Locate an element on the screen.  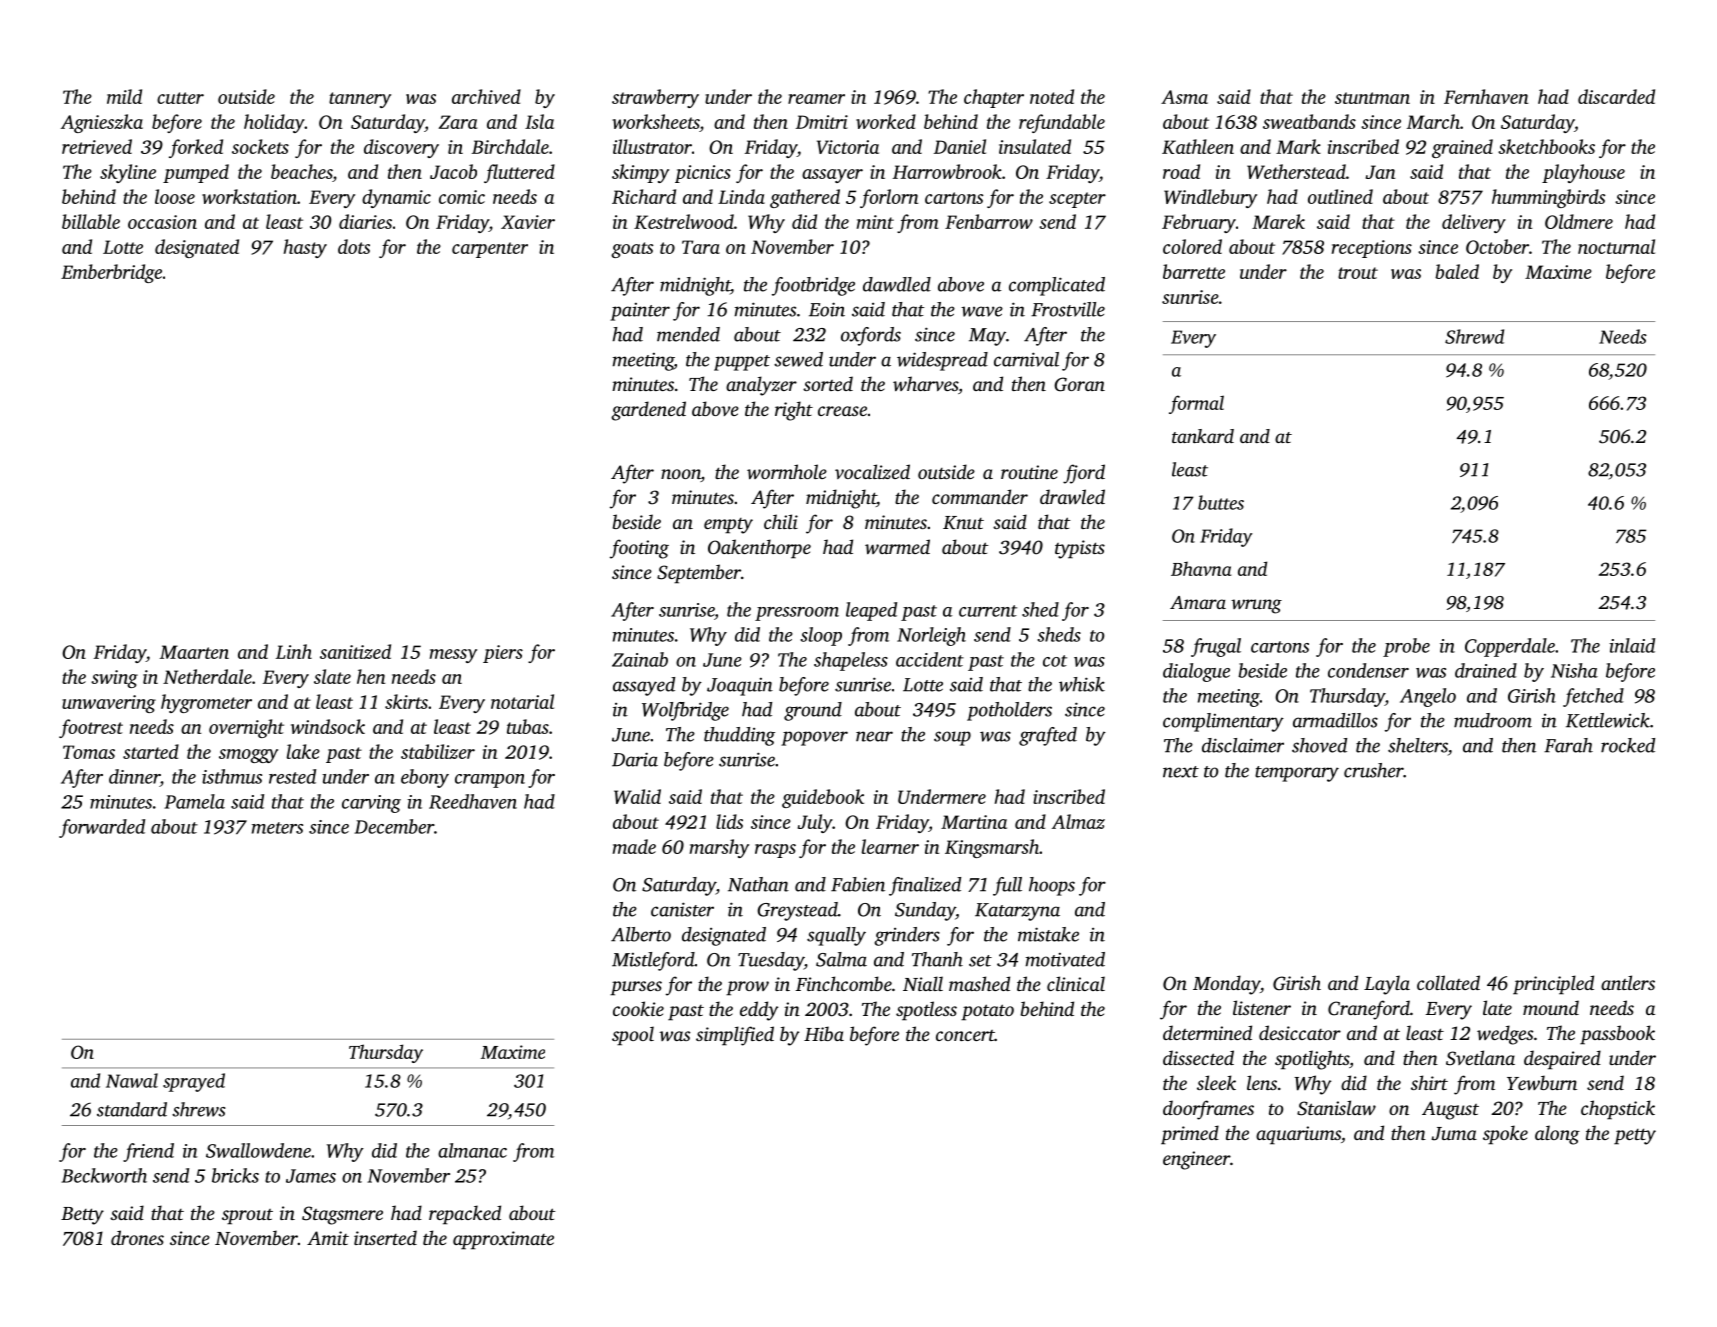
strawberry is located at coordinates (655, 98).
